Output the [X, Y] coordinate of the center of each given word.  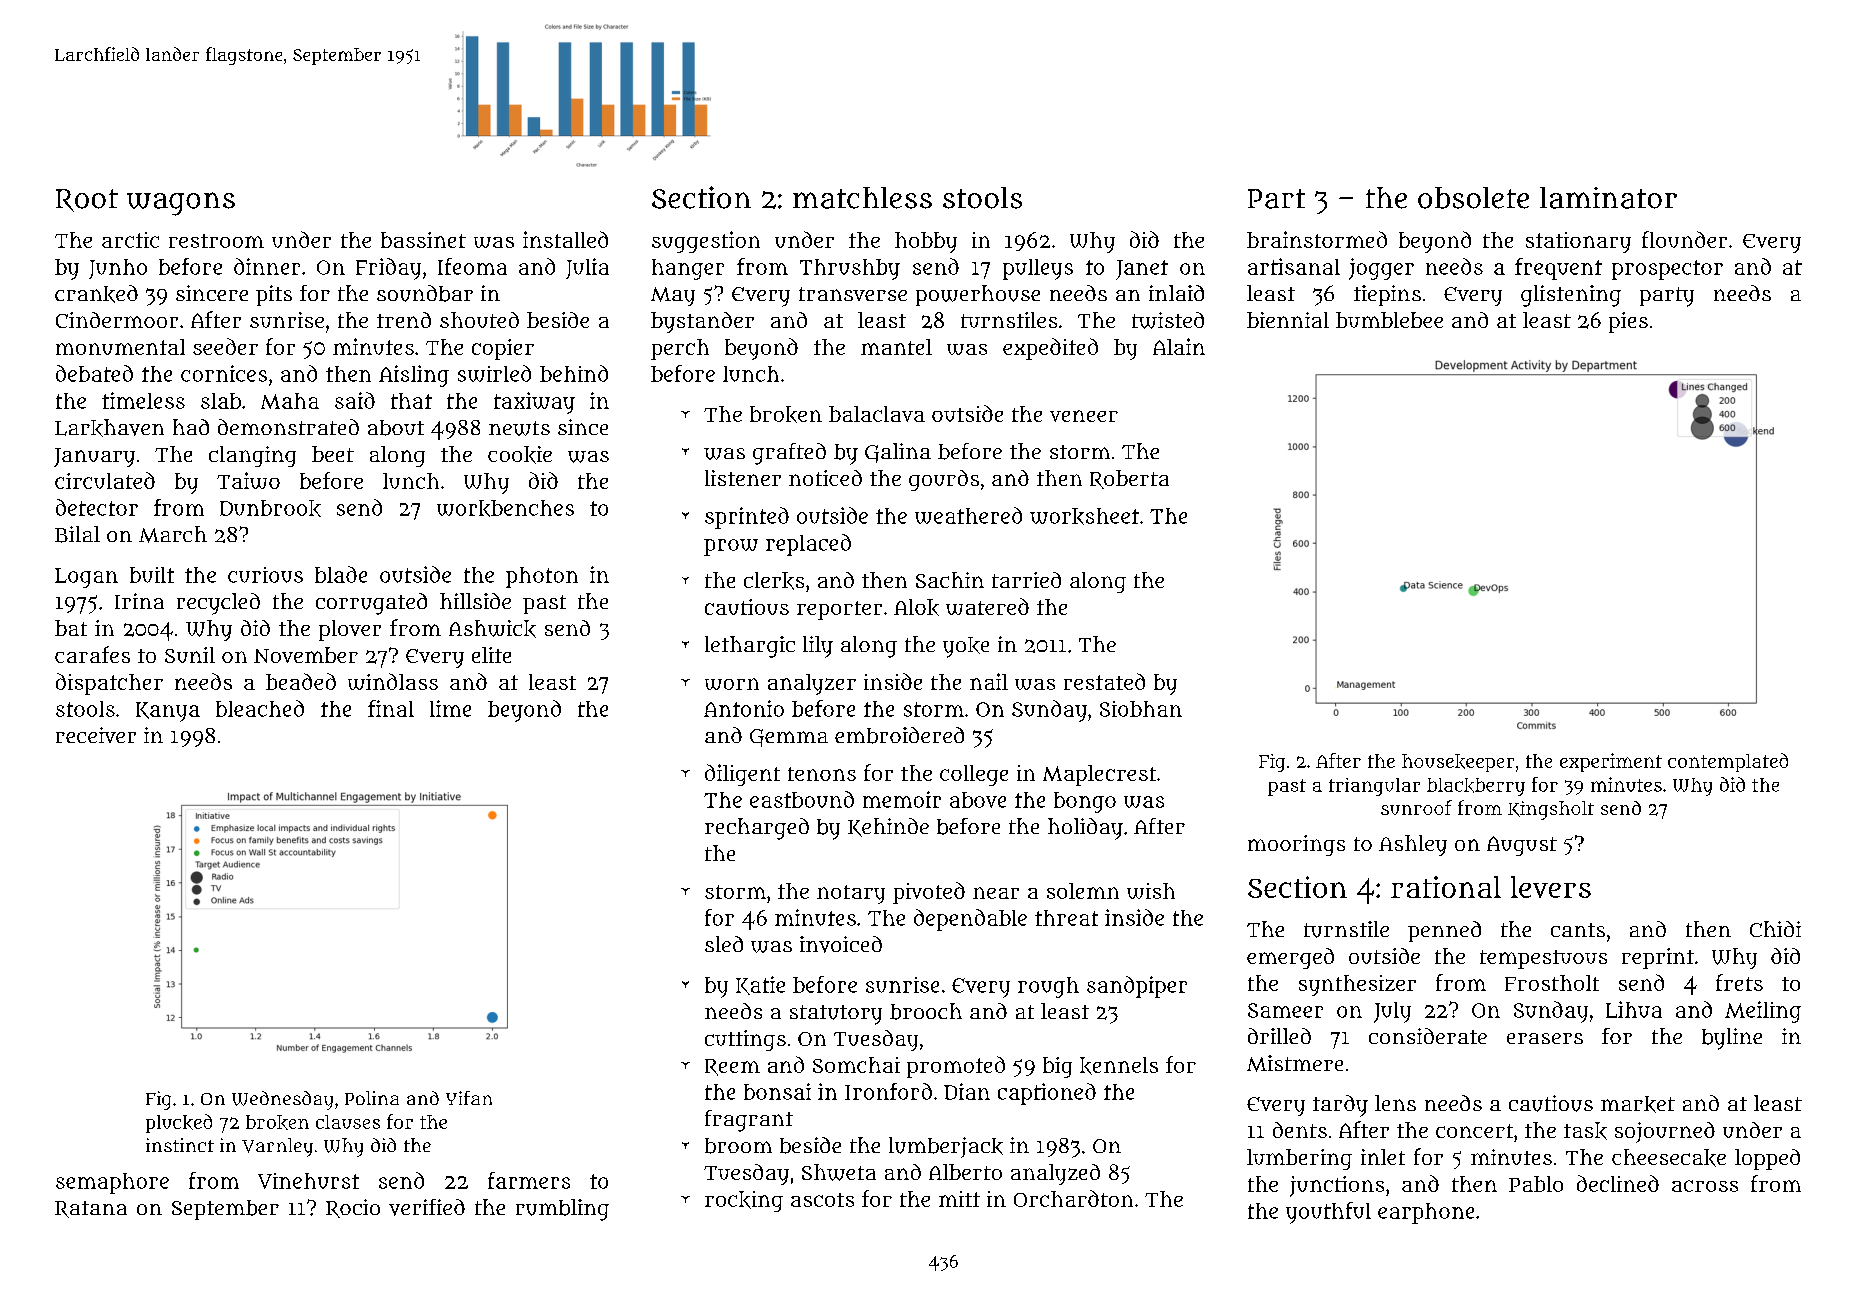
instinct [180, 1145]
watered [987, 606]
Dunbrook [270, 508]
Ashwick [492, 629]
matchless [862, 198]
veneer [1084, 416]
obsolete [1473, 198]
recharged [757, 829]
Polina [372, 1098]
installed [565, 239]
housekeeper [1458, 763]
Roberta [1129, 479]
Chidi [1775, 929]
